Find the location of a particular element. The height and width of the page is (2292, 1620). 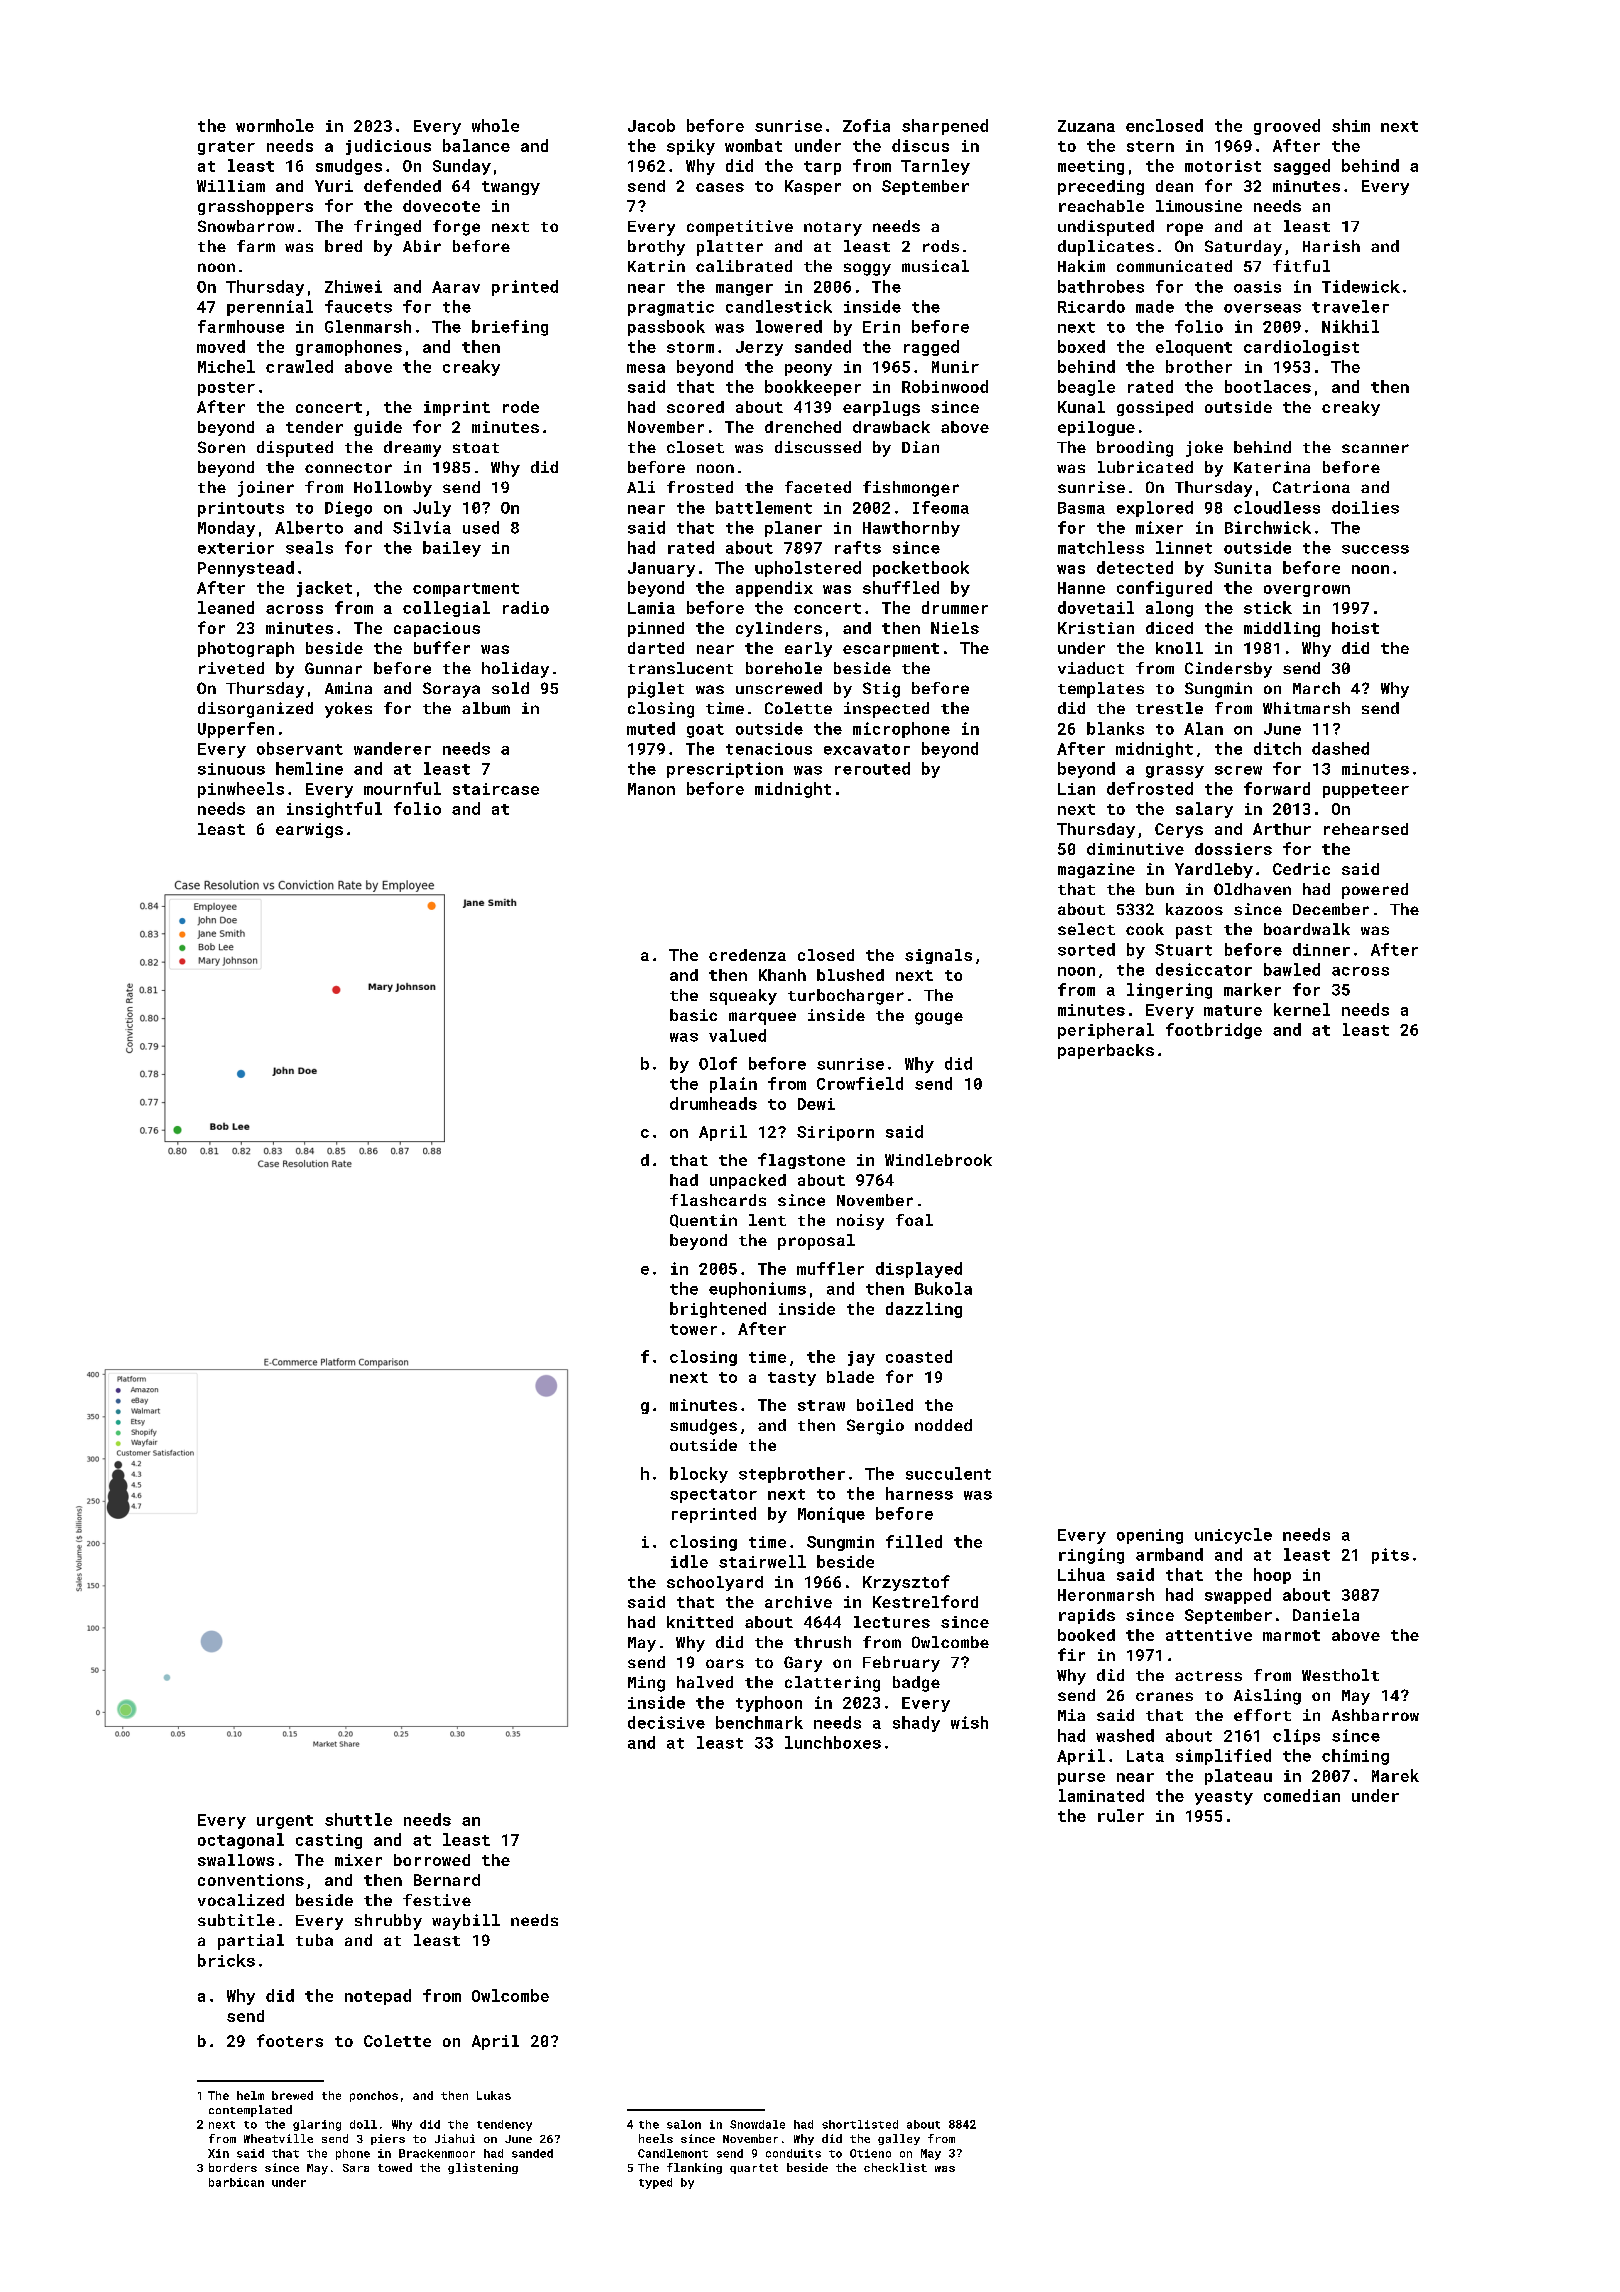

Marek is located at coordinates (1395, 1775).
